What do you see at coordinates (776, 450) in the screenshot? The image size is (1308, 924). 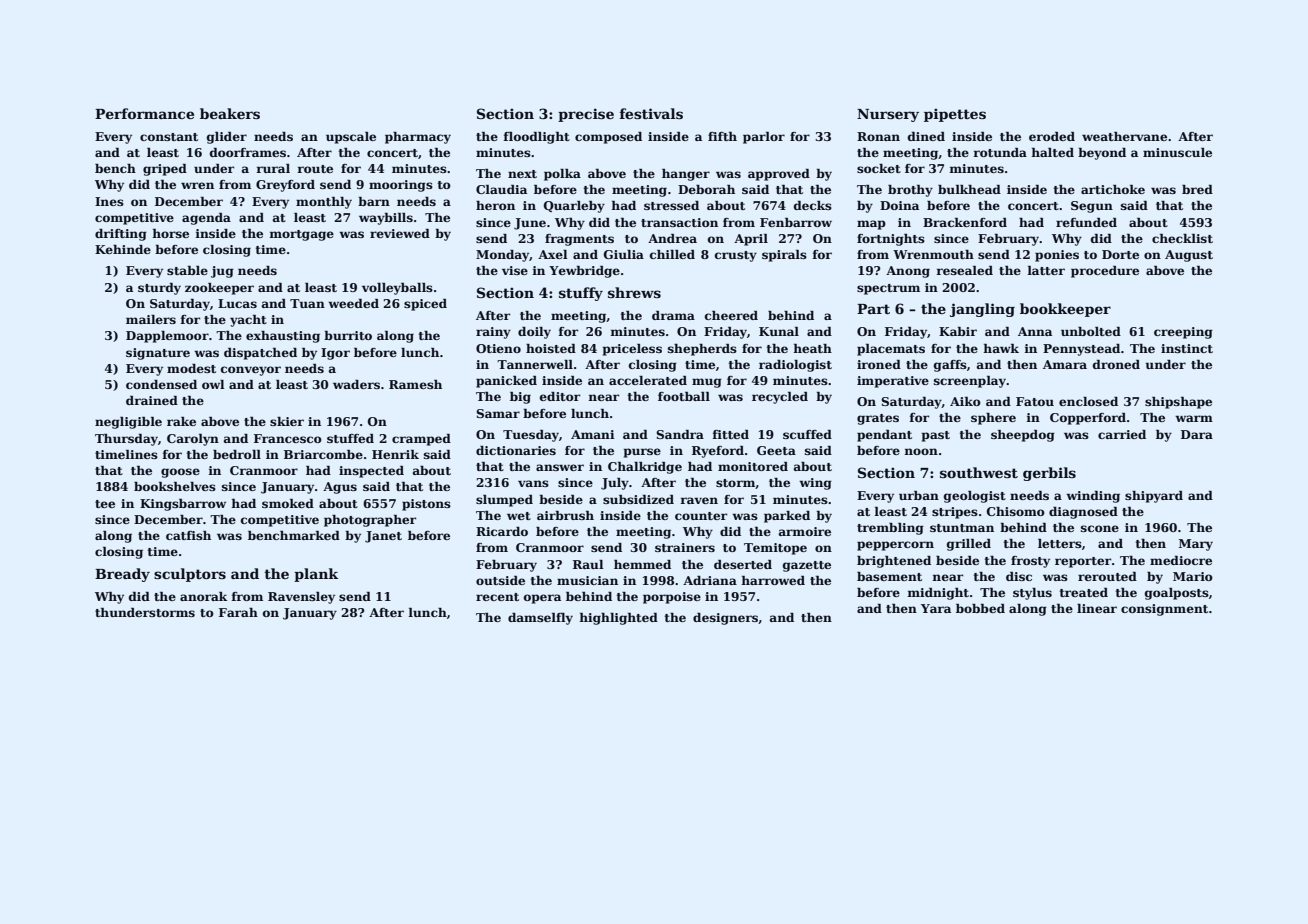 I see `Geeta` at bounding box center [776, 450].
